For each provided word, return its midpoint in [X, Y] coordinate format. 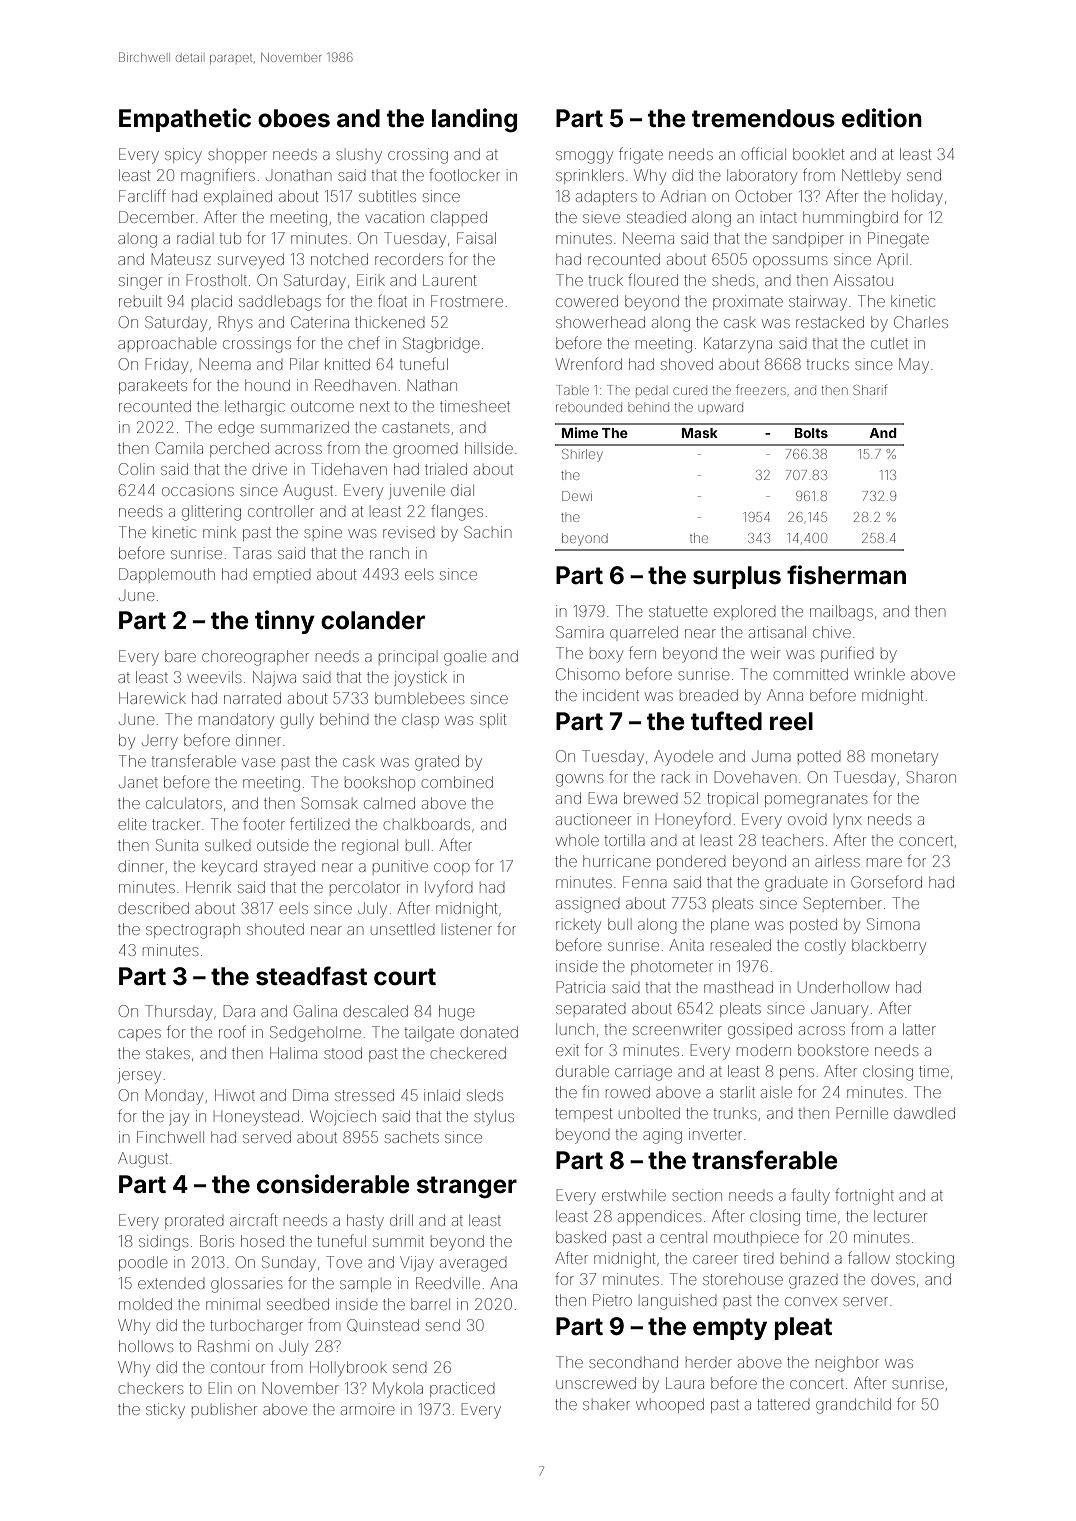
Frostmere [467, 301]
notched [339, 259]
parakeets [153, 386]
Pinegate [898, 240]
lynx [849, 822]
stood [343, 1053]
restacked [830, 322]
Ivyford [449, 888]
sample [365, 1286]
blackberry [889, 947]
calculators [184, 803]
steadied [656, 217]
